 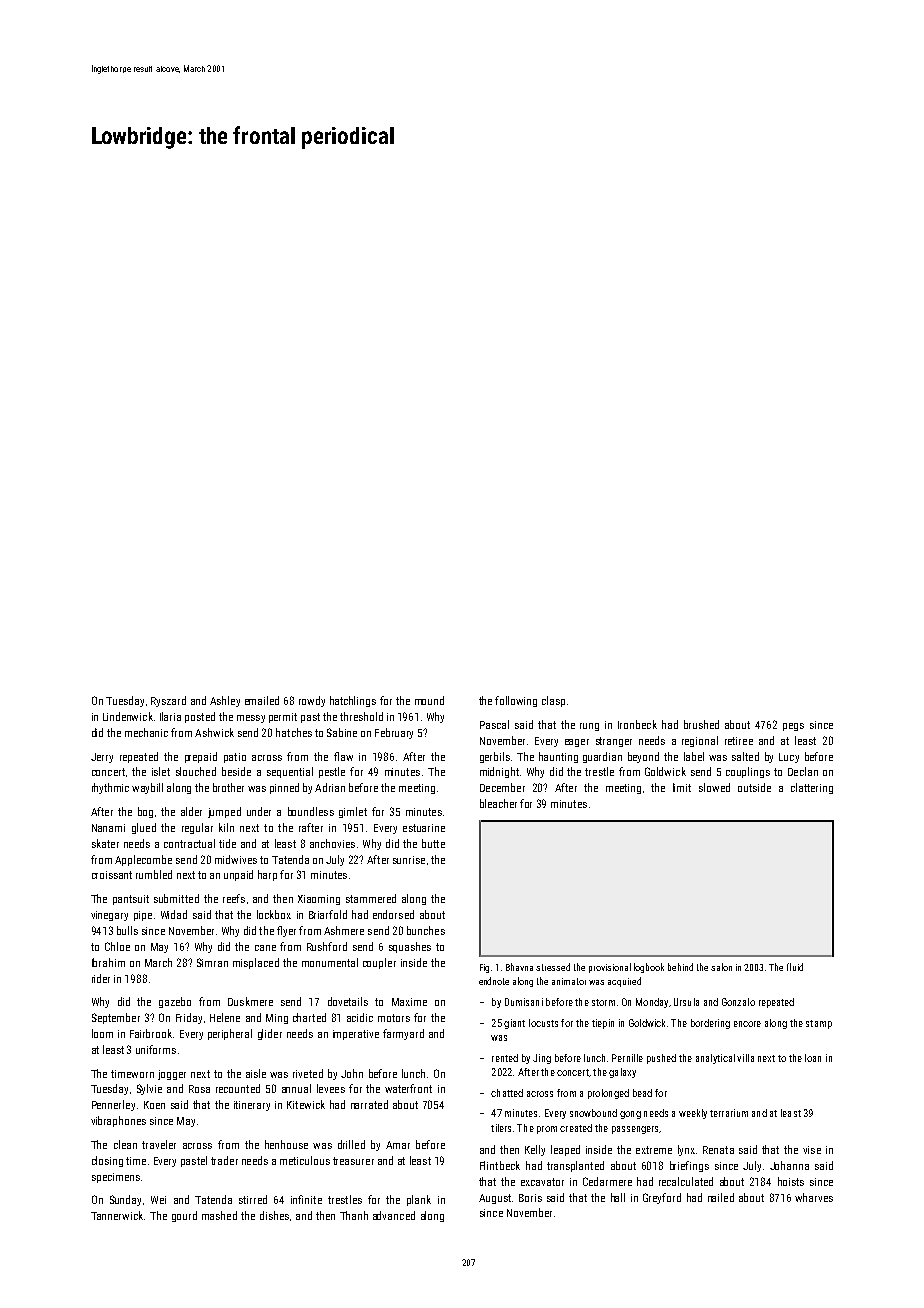 What do you see at coordinates (356, 1035) in the screenshot?
I see `imperative` at bounding box center [356, 1035].
